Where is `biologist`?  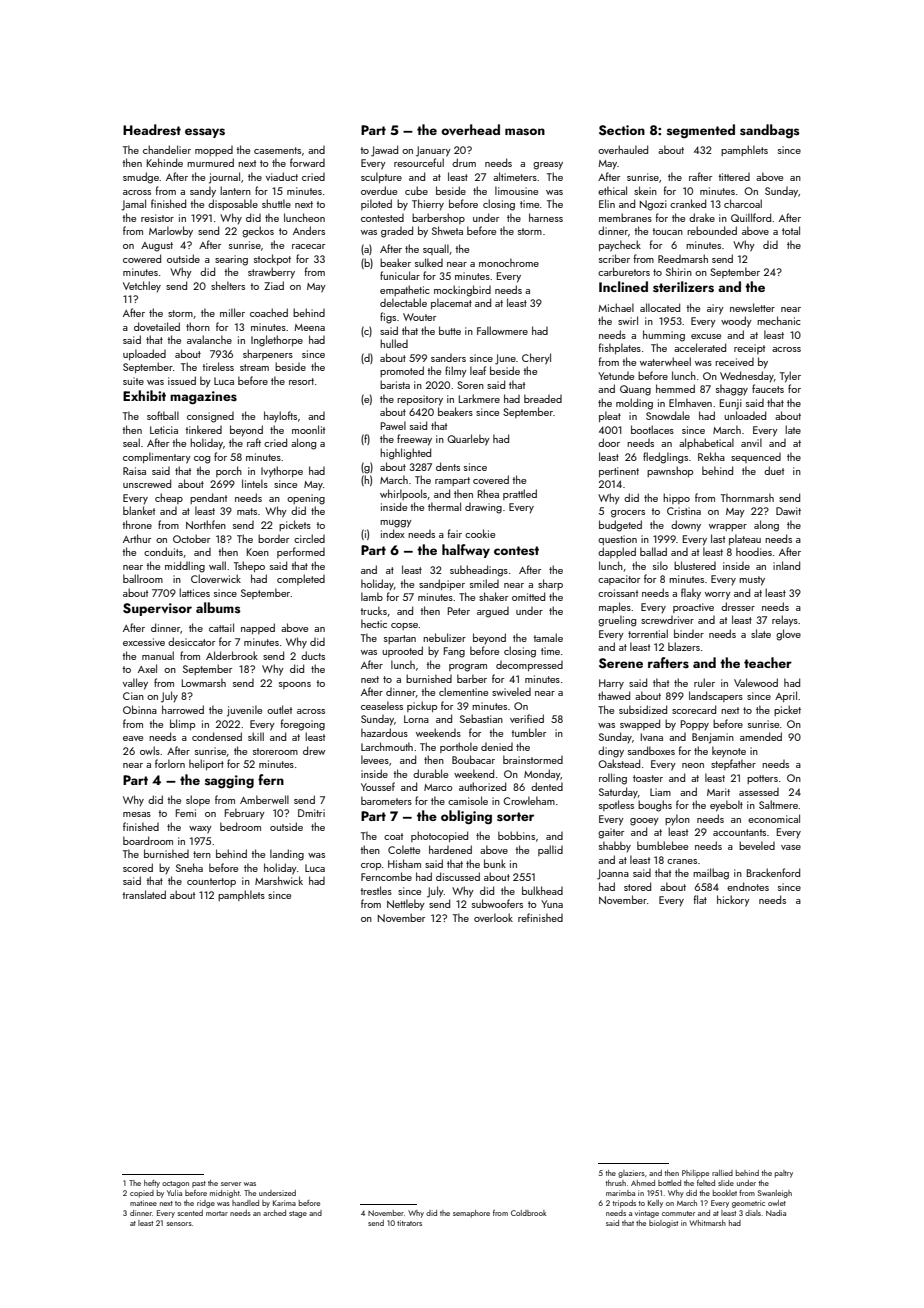
biologist is located at coordinates (663, 1224).
